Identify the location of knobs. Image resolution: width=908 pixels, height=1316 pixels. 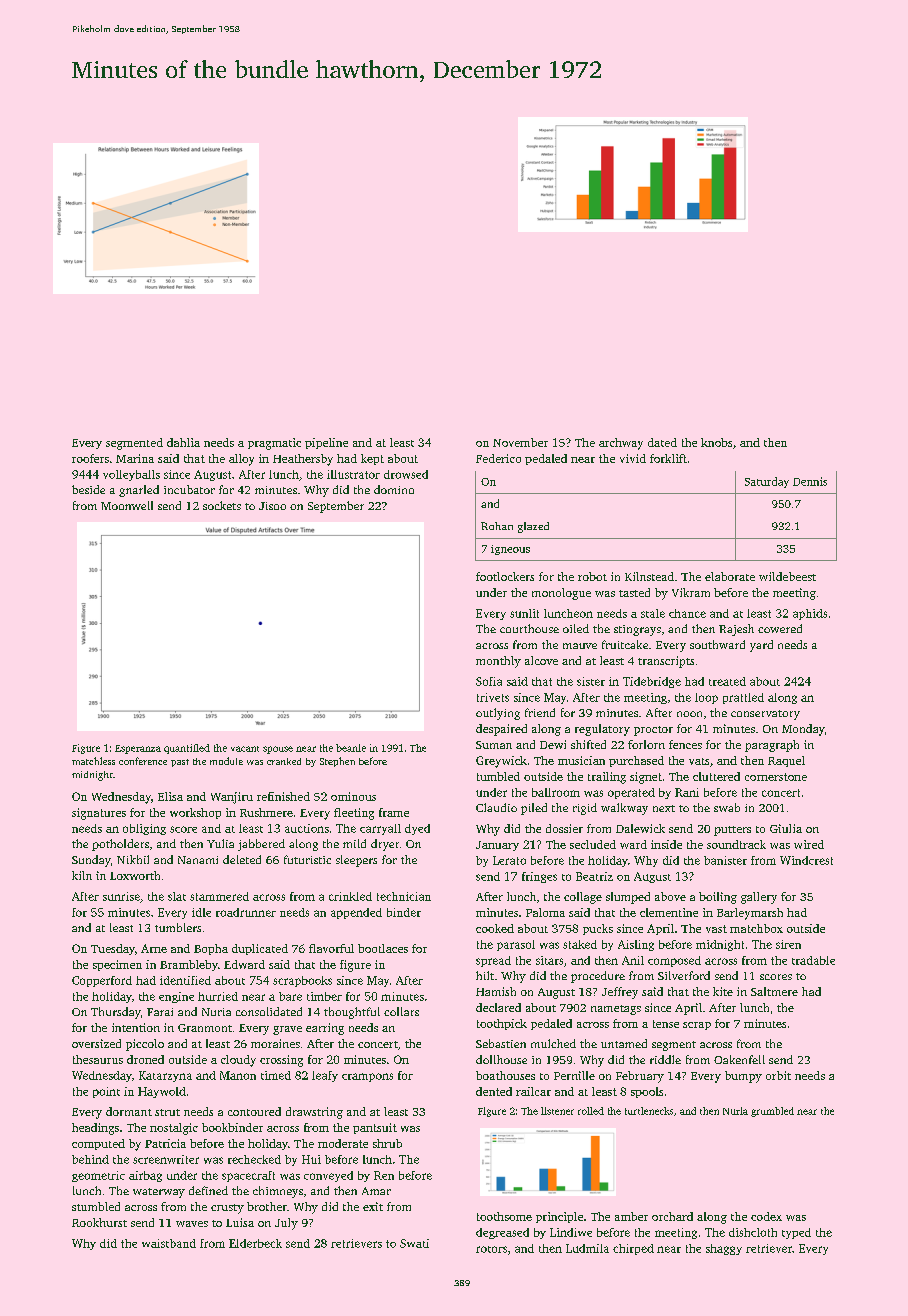
(716, 442).
